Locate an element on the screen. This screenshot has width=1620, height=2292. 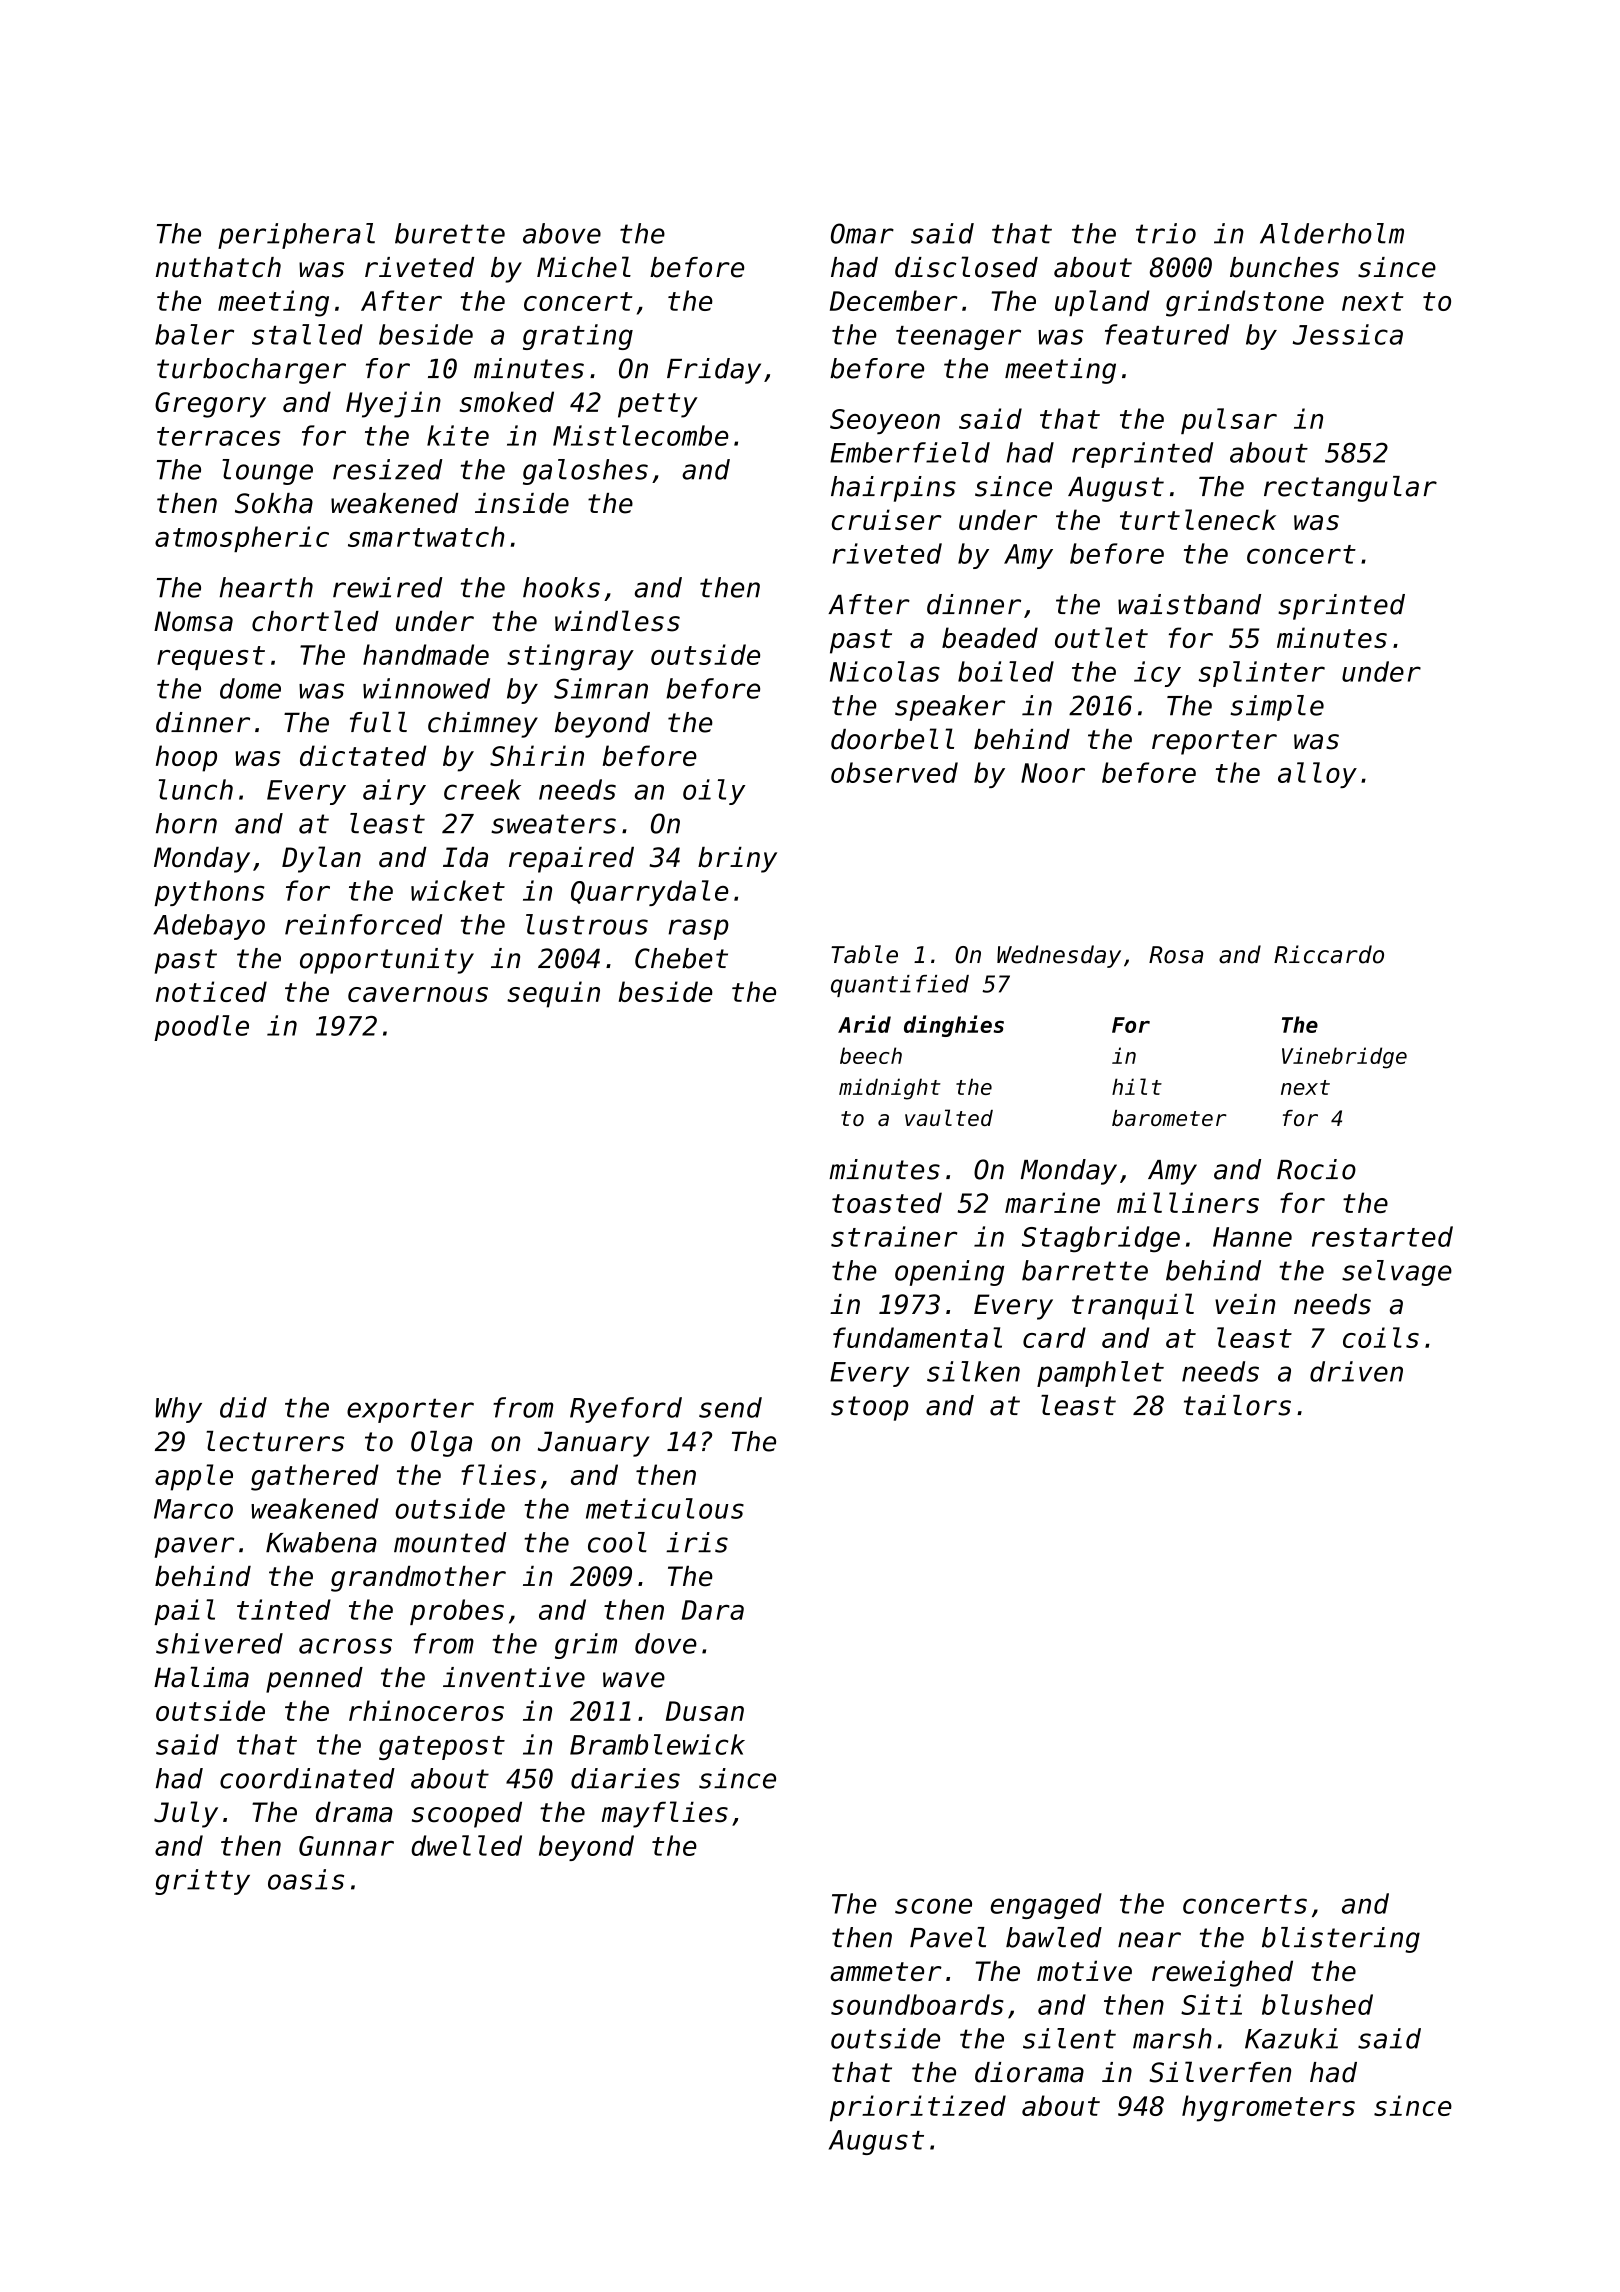
Nicolas is located at coordinates (885, 671).
